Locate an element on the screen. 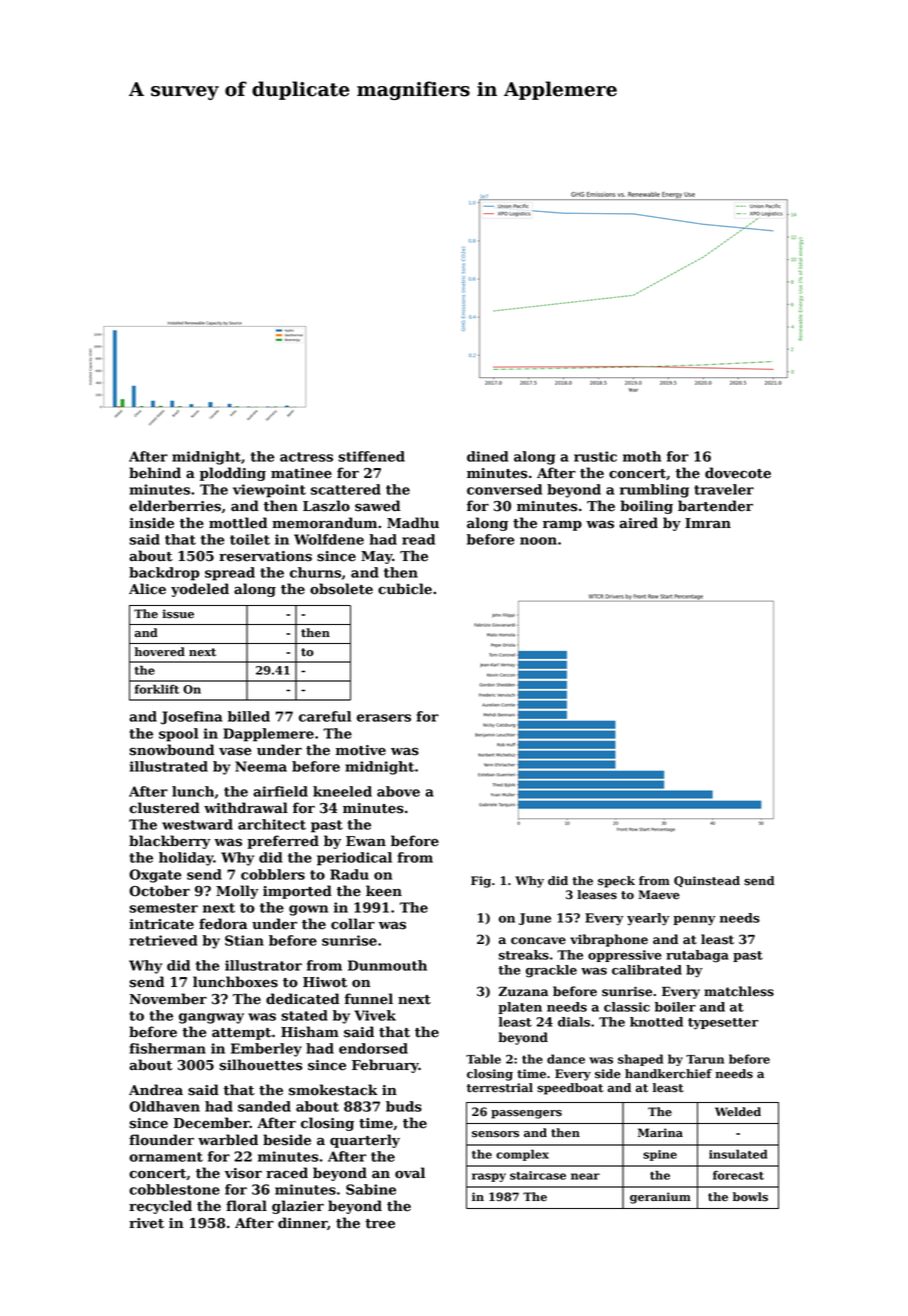  Neema is located at coordinates (261, 766).
